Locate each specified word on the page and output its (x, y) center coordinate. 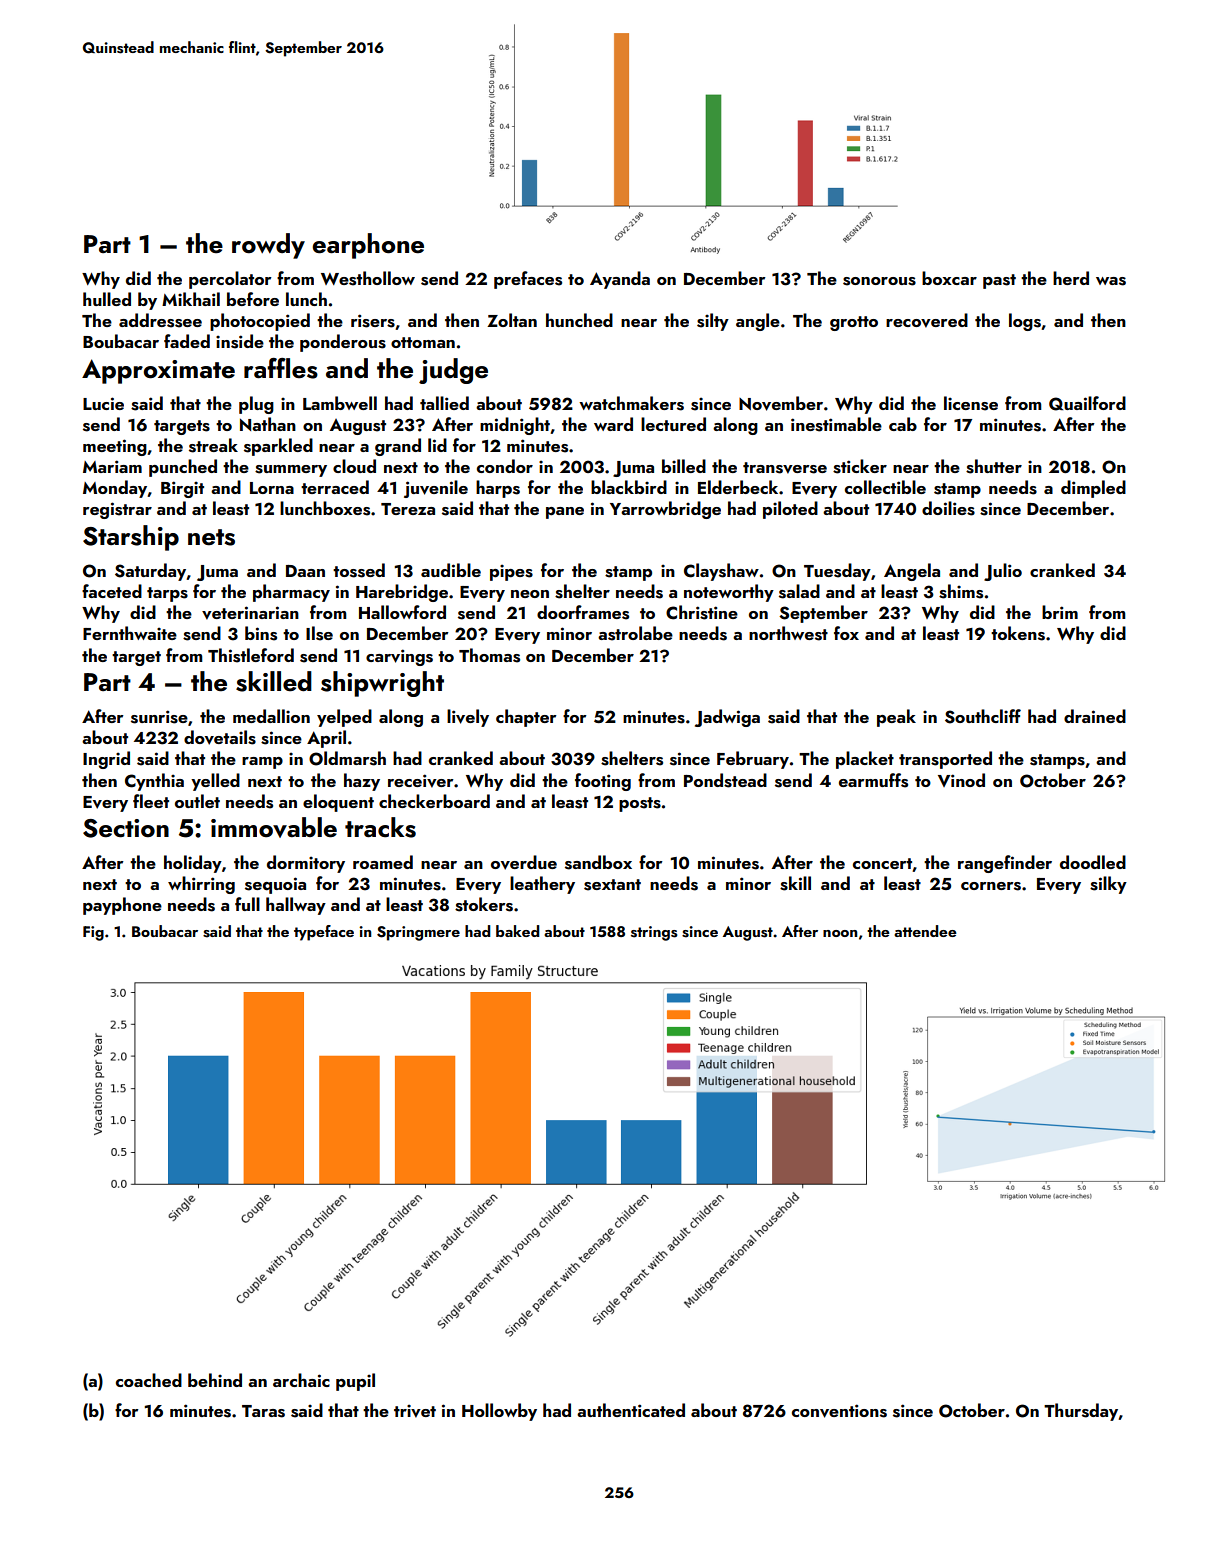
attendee (925, 931)
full (247, 904)
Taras (263, 1411)
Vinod (961, 780)
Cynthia (154, 782)
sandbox (598, 862)
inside (240, 341)
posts (640, 804)
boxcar (949, 278)
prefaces (528, 280)
